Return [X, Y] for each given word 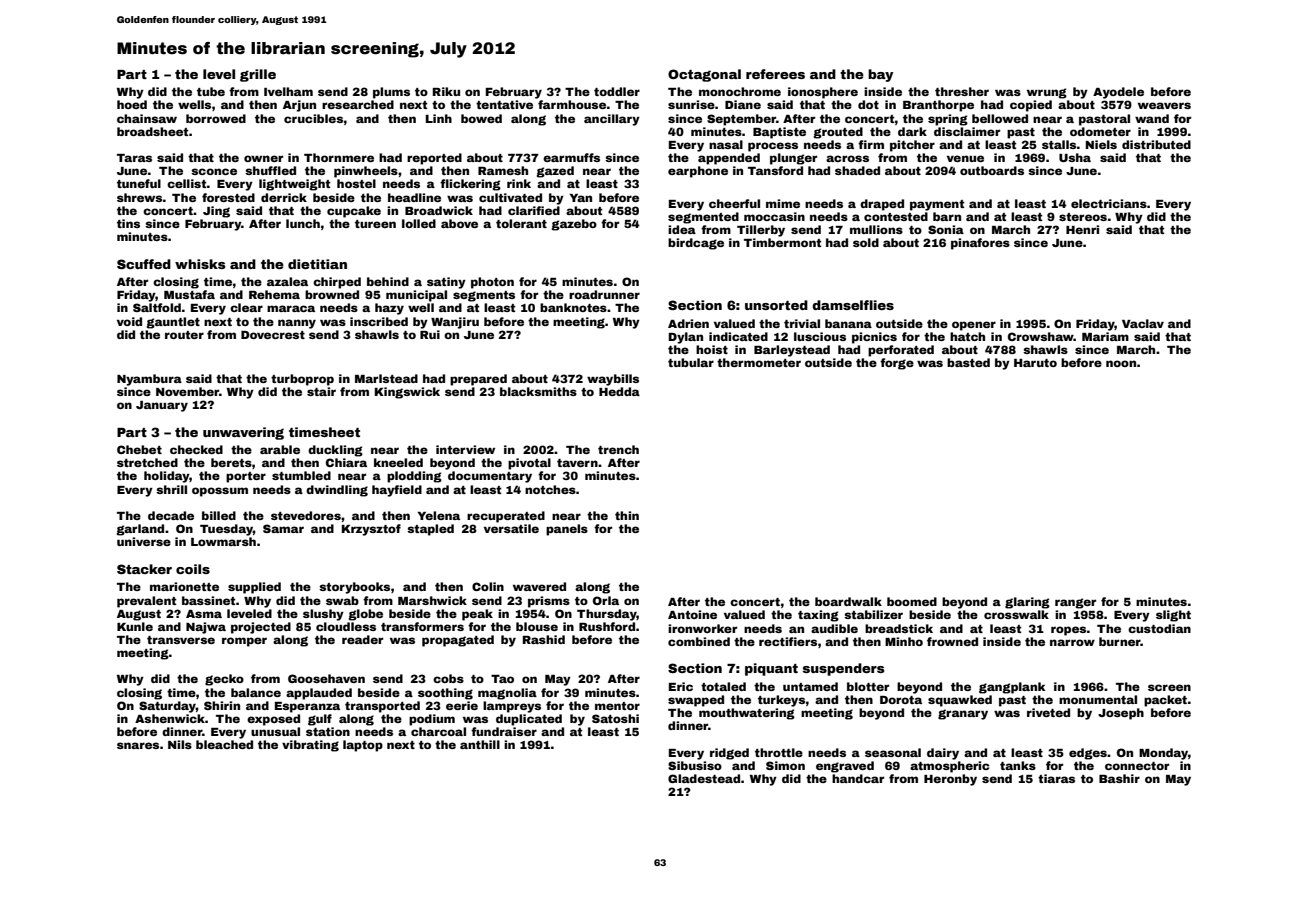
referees [775, 74]
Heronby [950, 780]
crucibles [313, 118]
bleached [224, 744]
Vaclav [1143, 323]
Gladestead [704, 778]
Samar [283, 528]
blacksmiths [538, 391]
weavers [1164, 105]
